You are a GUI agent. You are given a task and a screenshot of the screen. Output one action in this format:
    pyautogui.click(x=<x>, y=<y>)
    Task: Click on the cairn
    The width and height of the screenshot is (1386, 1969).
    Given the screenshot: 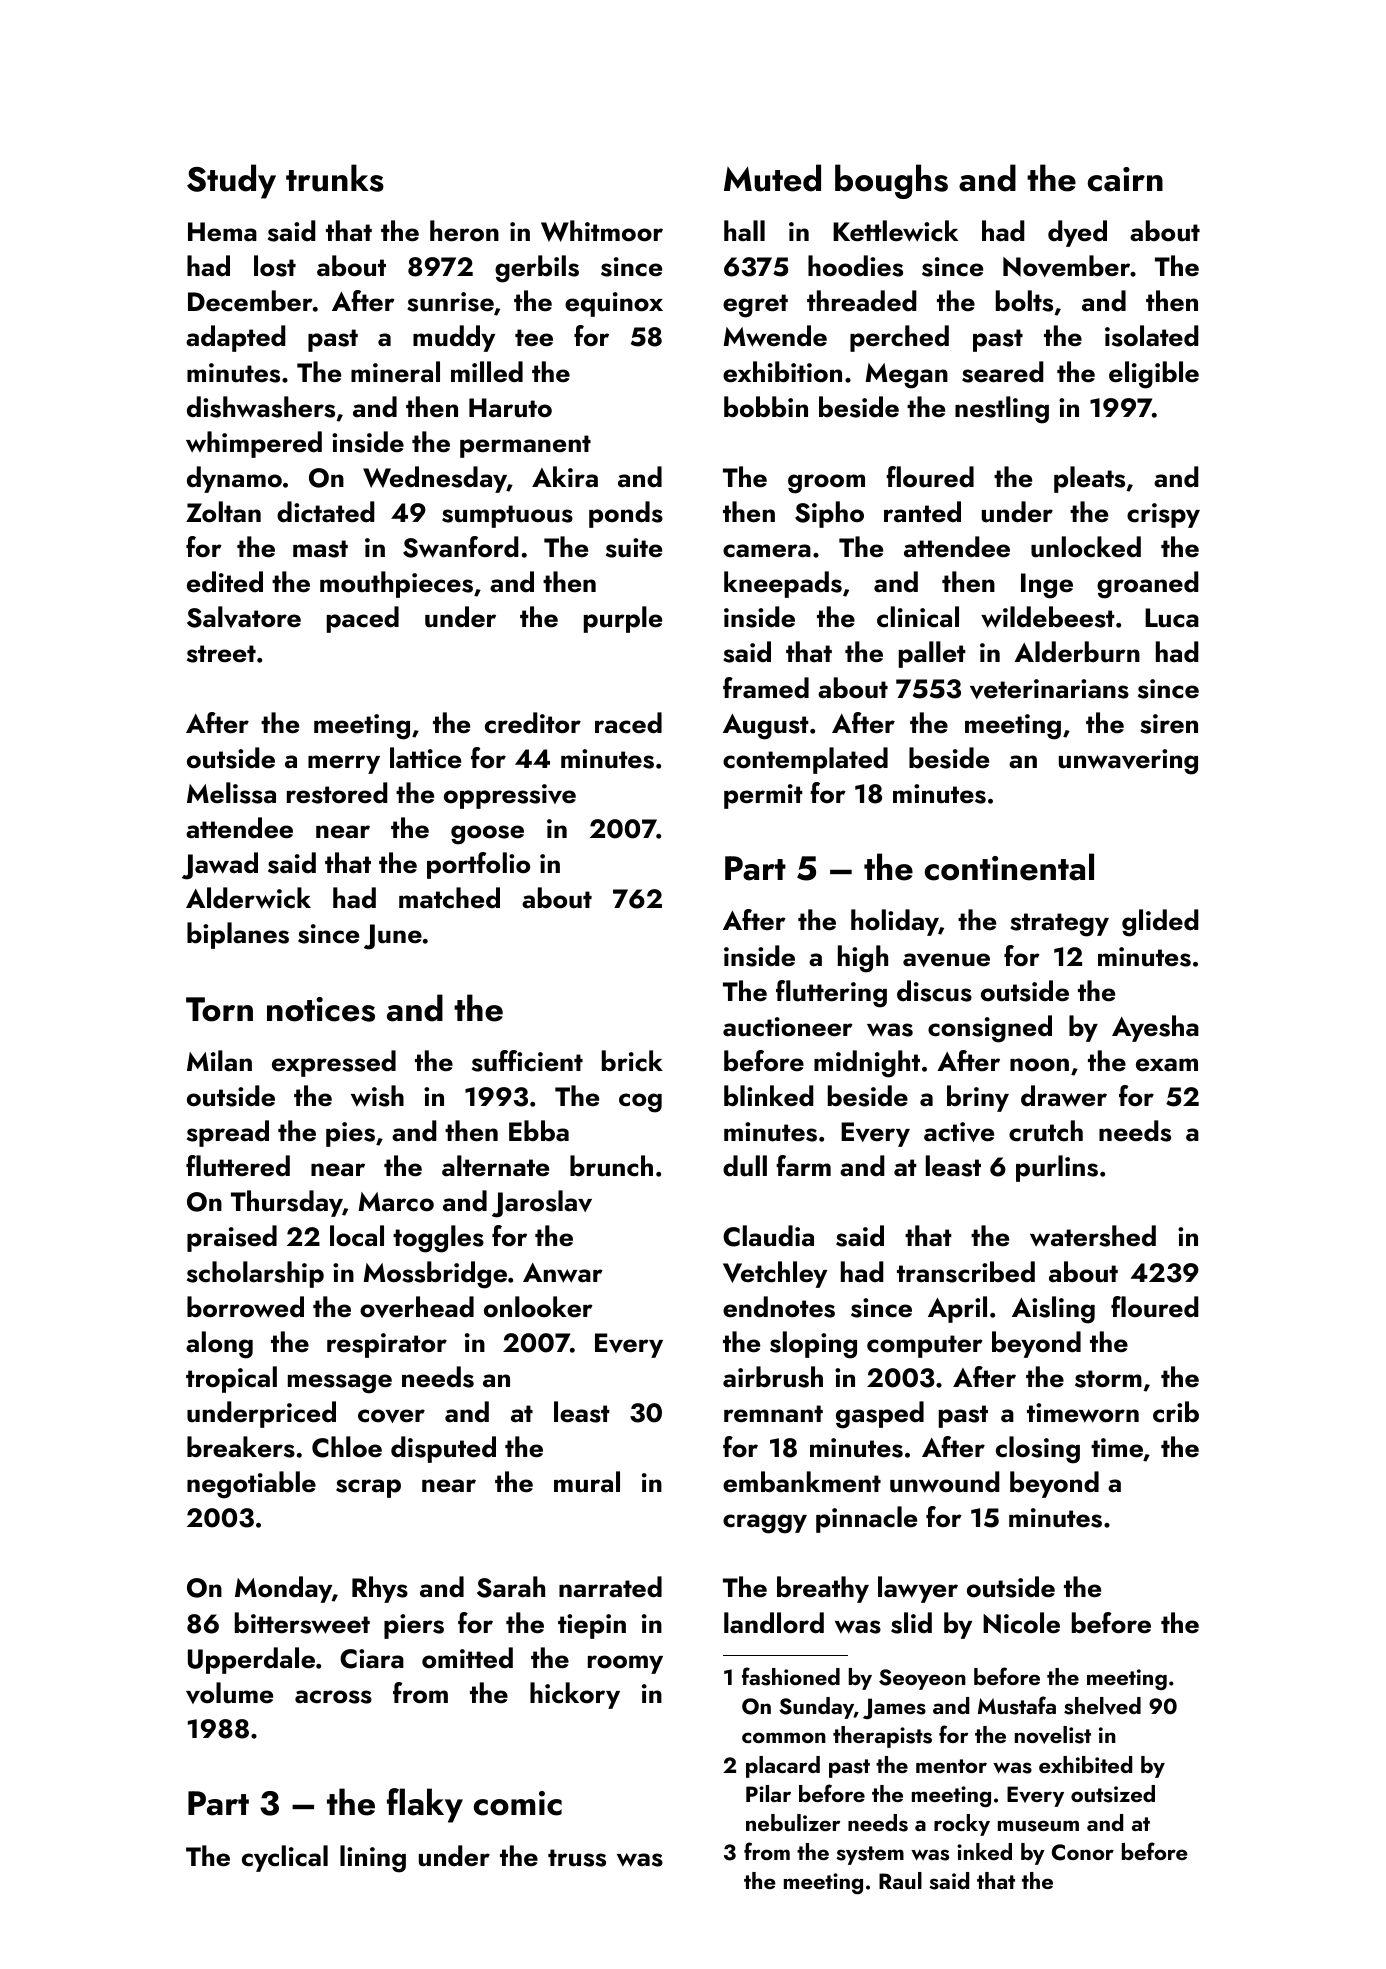 What is the action you would take?
    pyautogui.click(x=1125, y=179)
